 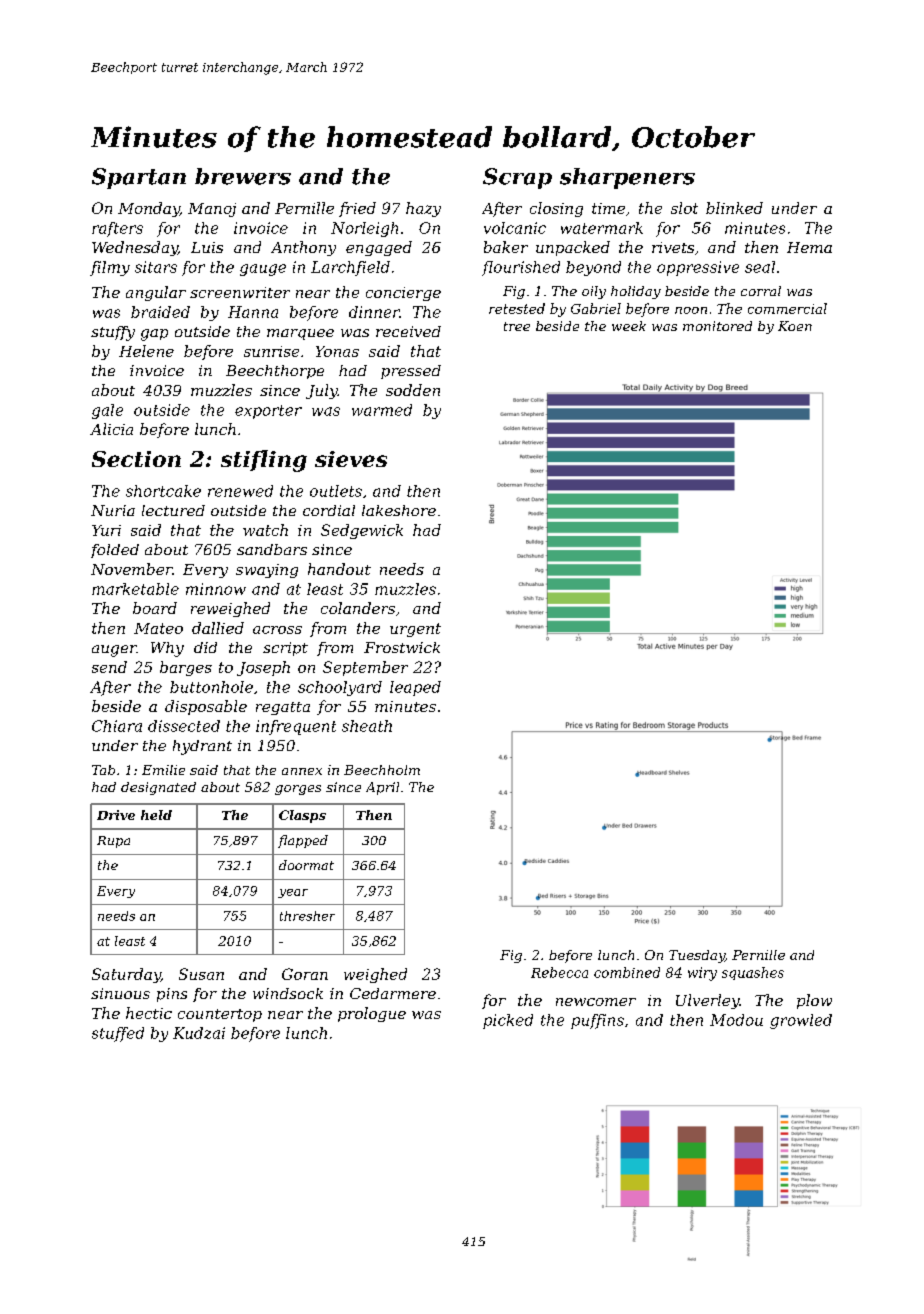 I want to click on send, so click(x=109, y=667).
